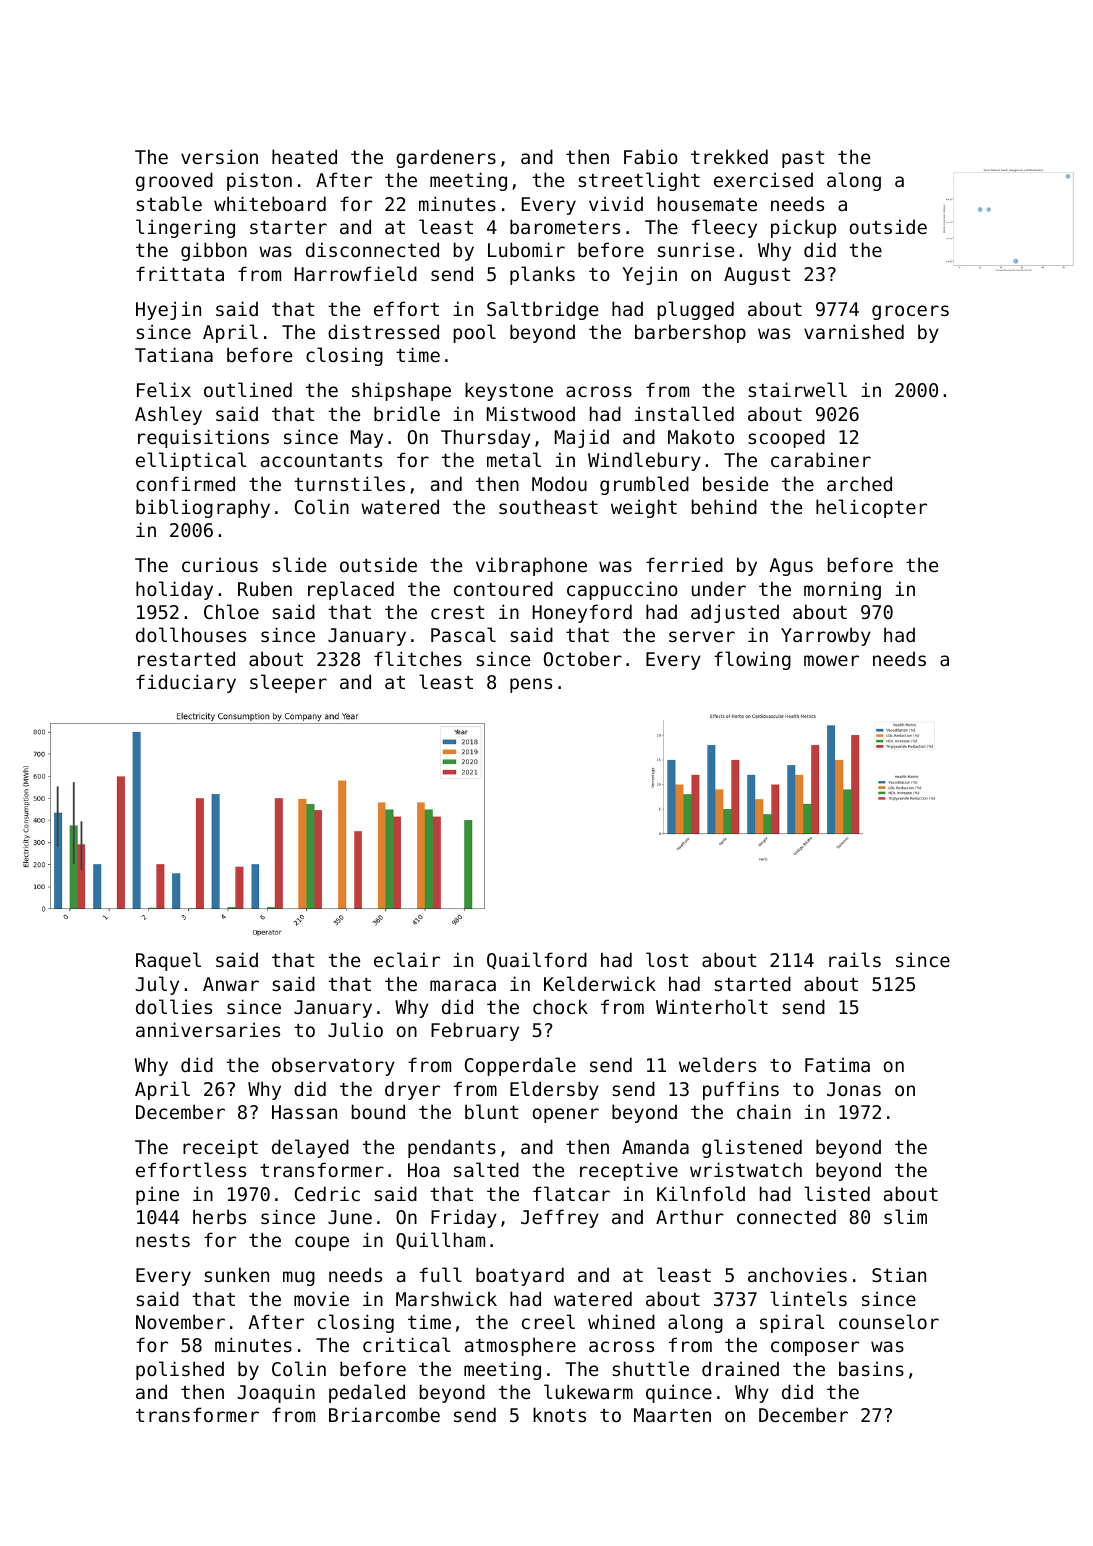  I want to click on Harrowfield, so click(355, 273).
